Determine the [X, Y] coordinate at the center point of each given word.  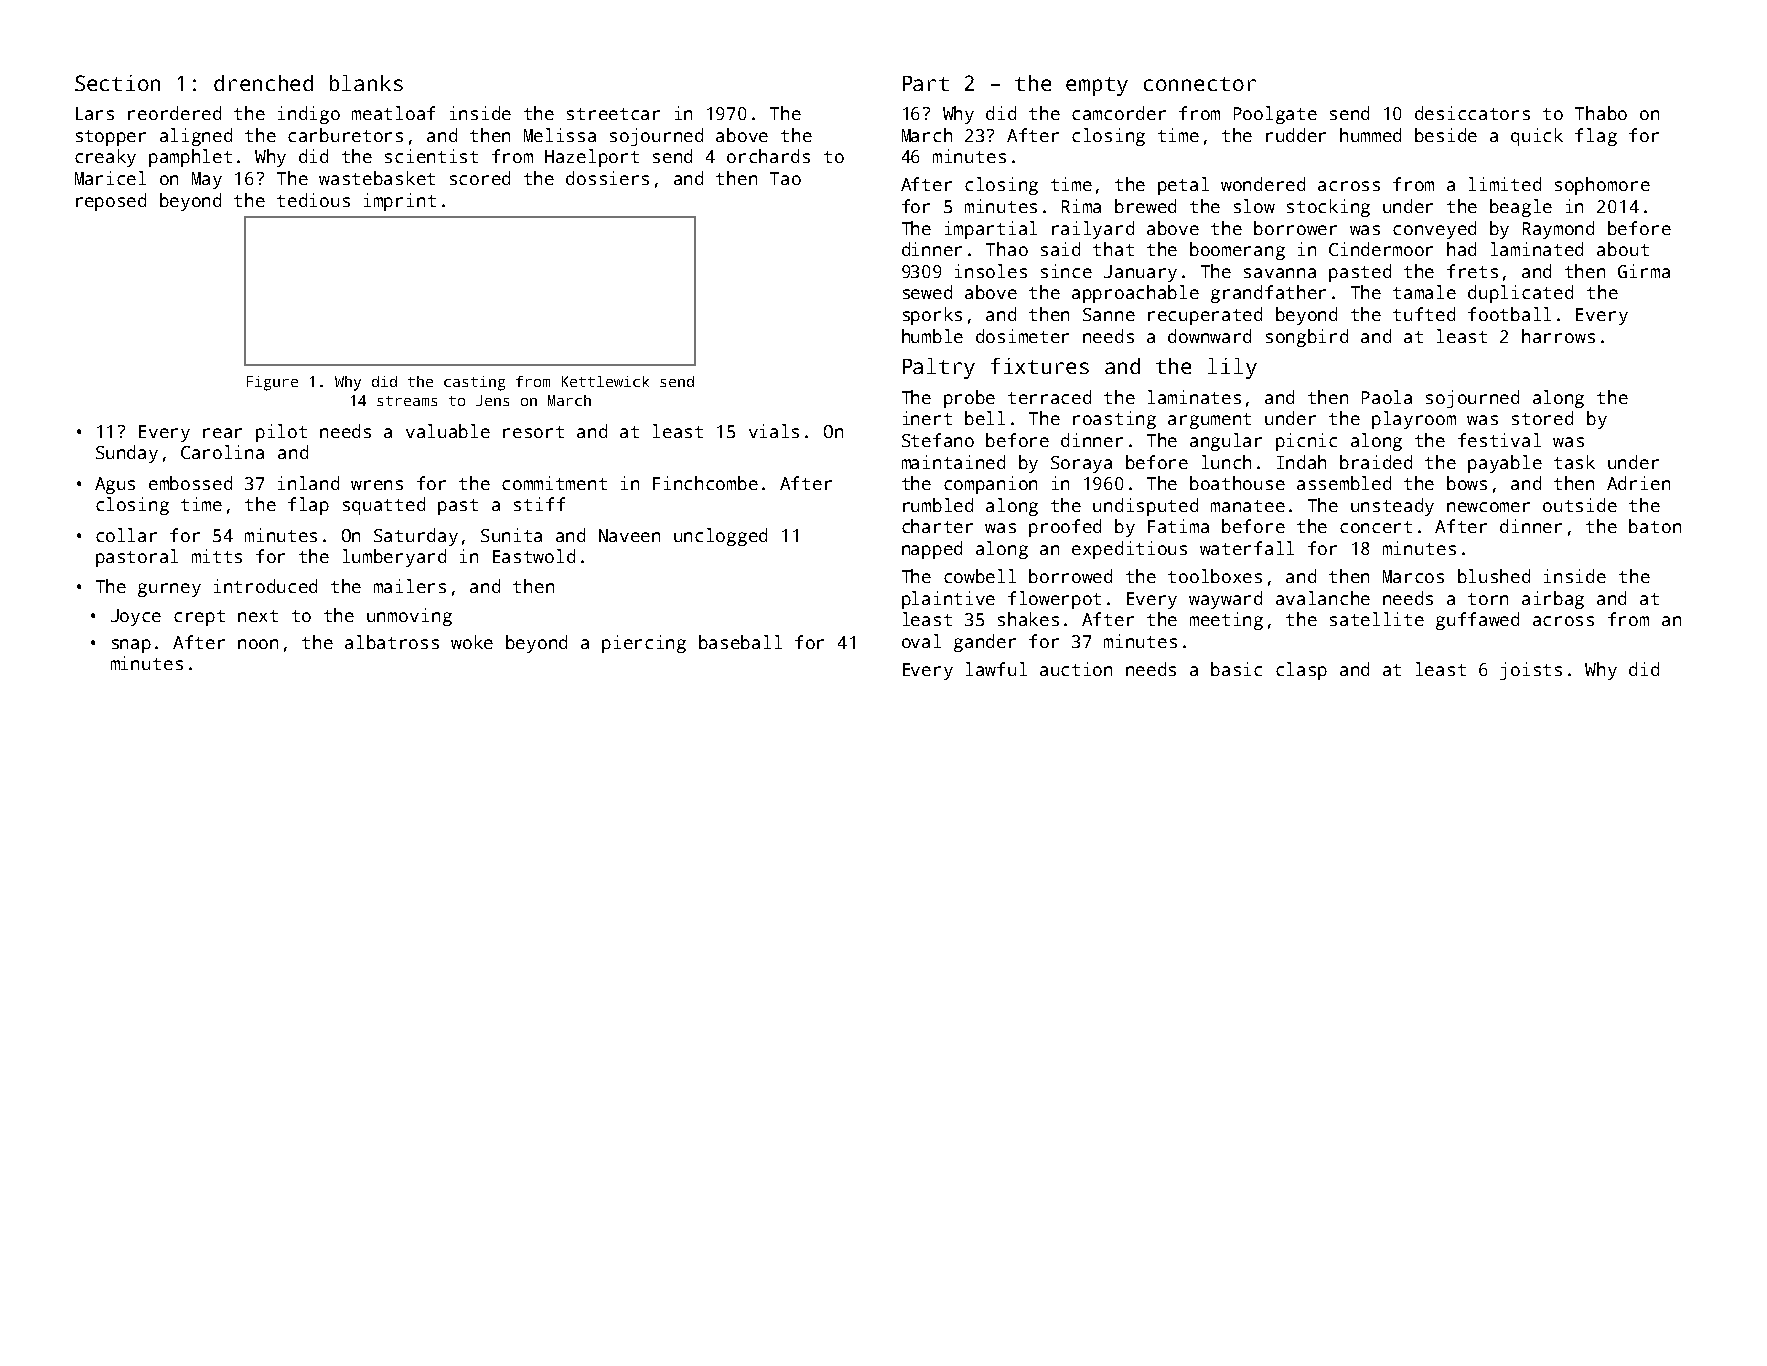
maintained [953, 462]
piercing [644, 644]
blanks [366, 83]
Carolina [222, 452]
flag [1596, 137]
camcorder [1119, 113]
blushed [1494, 576]
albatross [392, 642]
